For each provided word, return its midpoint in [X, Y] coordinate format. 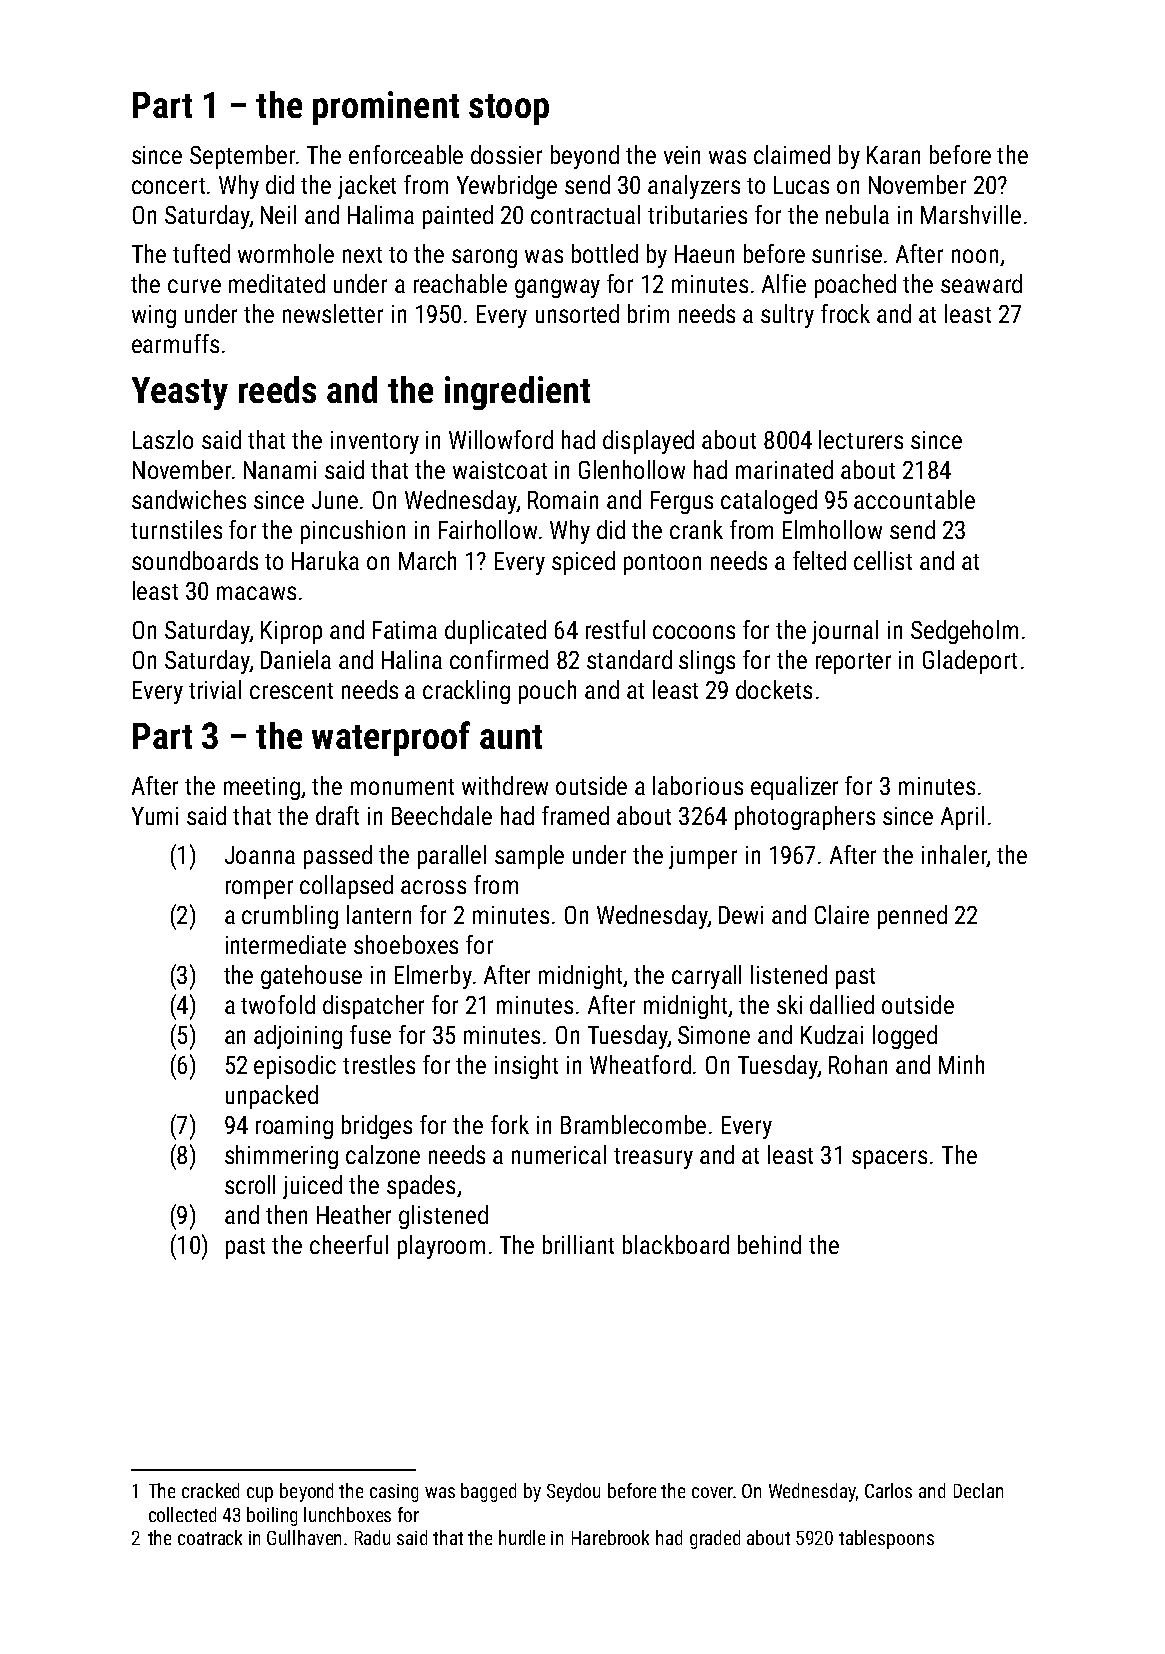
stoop [509, 109]
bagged [488, 1492]
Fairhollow [488, 529]
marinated [784, 469]
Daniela [296, 659]
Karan [893, 155]
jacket [367, 187]
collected [182, 1514]
